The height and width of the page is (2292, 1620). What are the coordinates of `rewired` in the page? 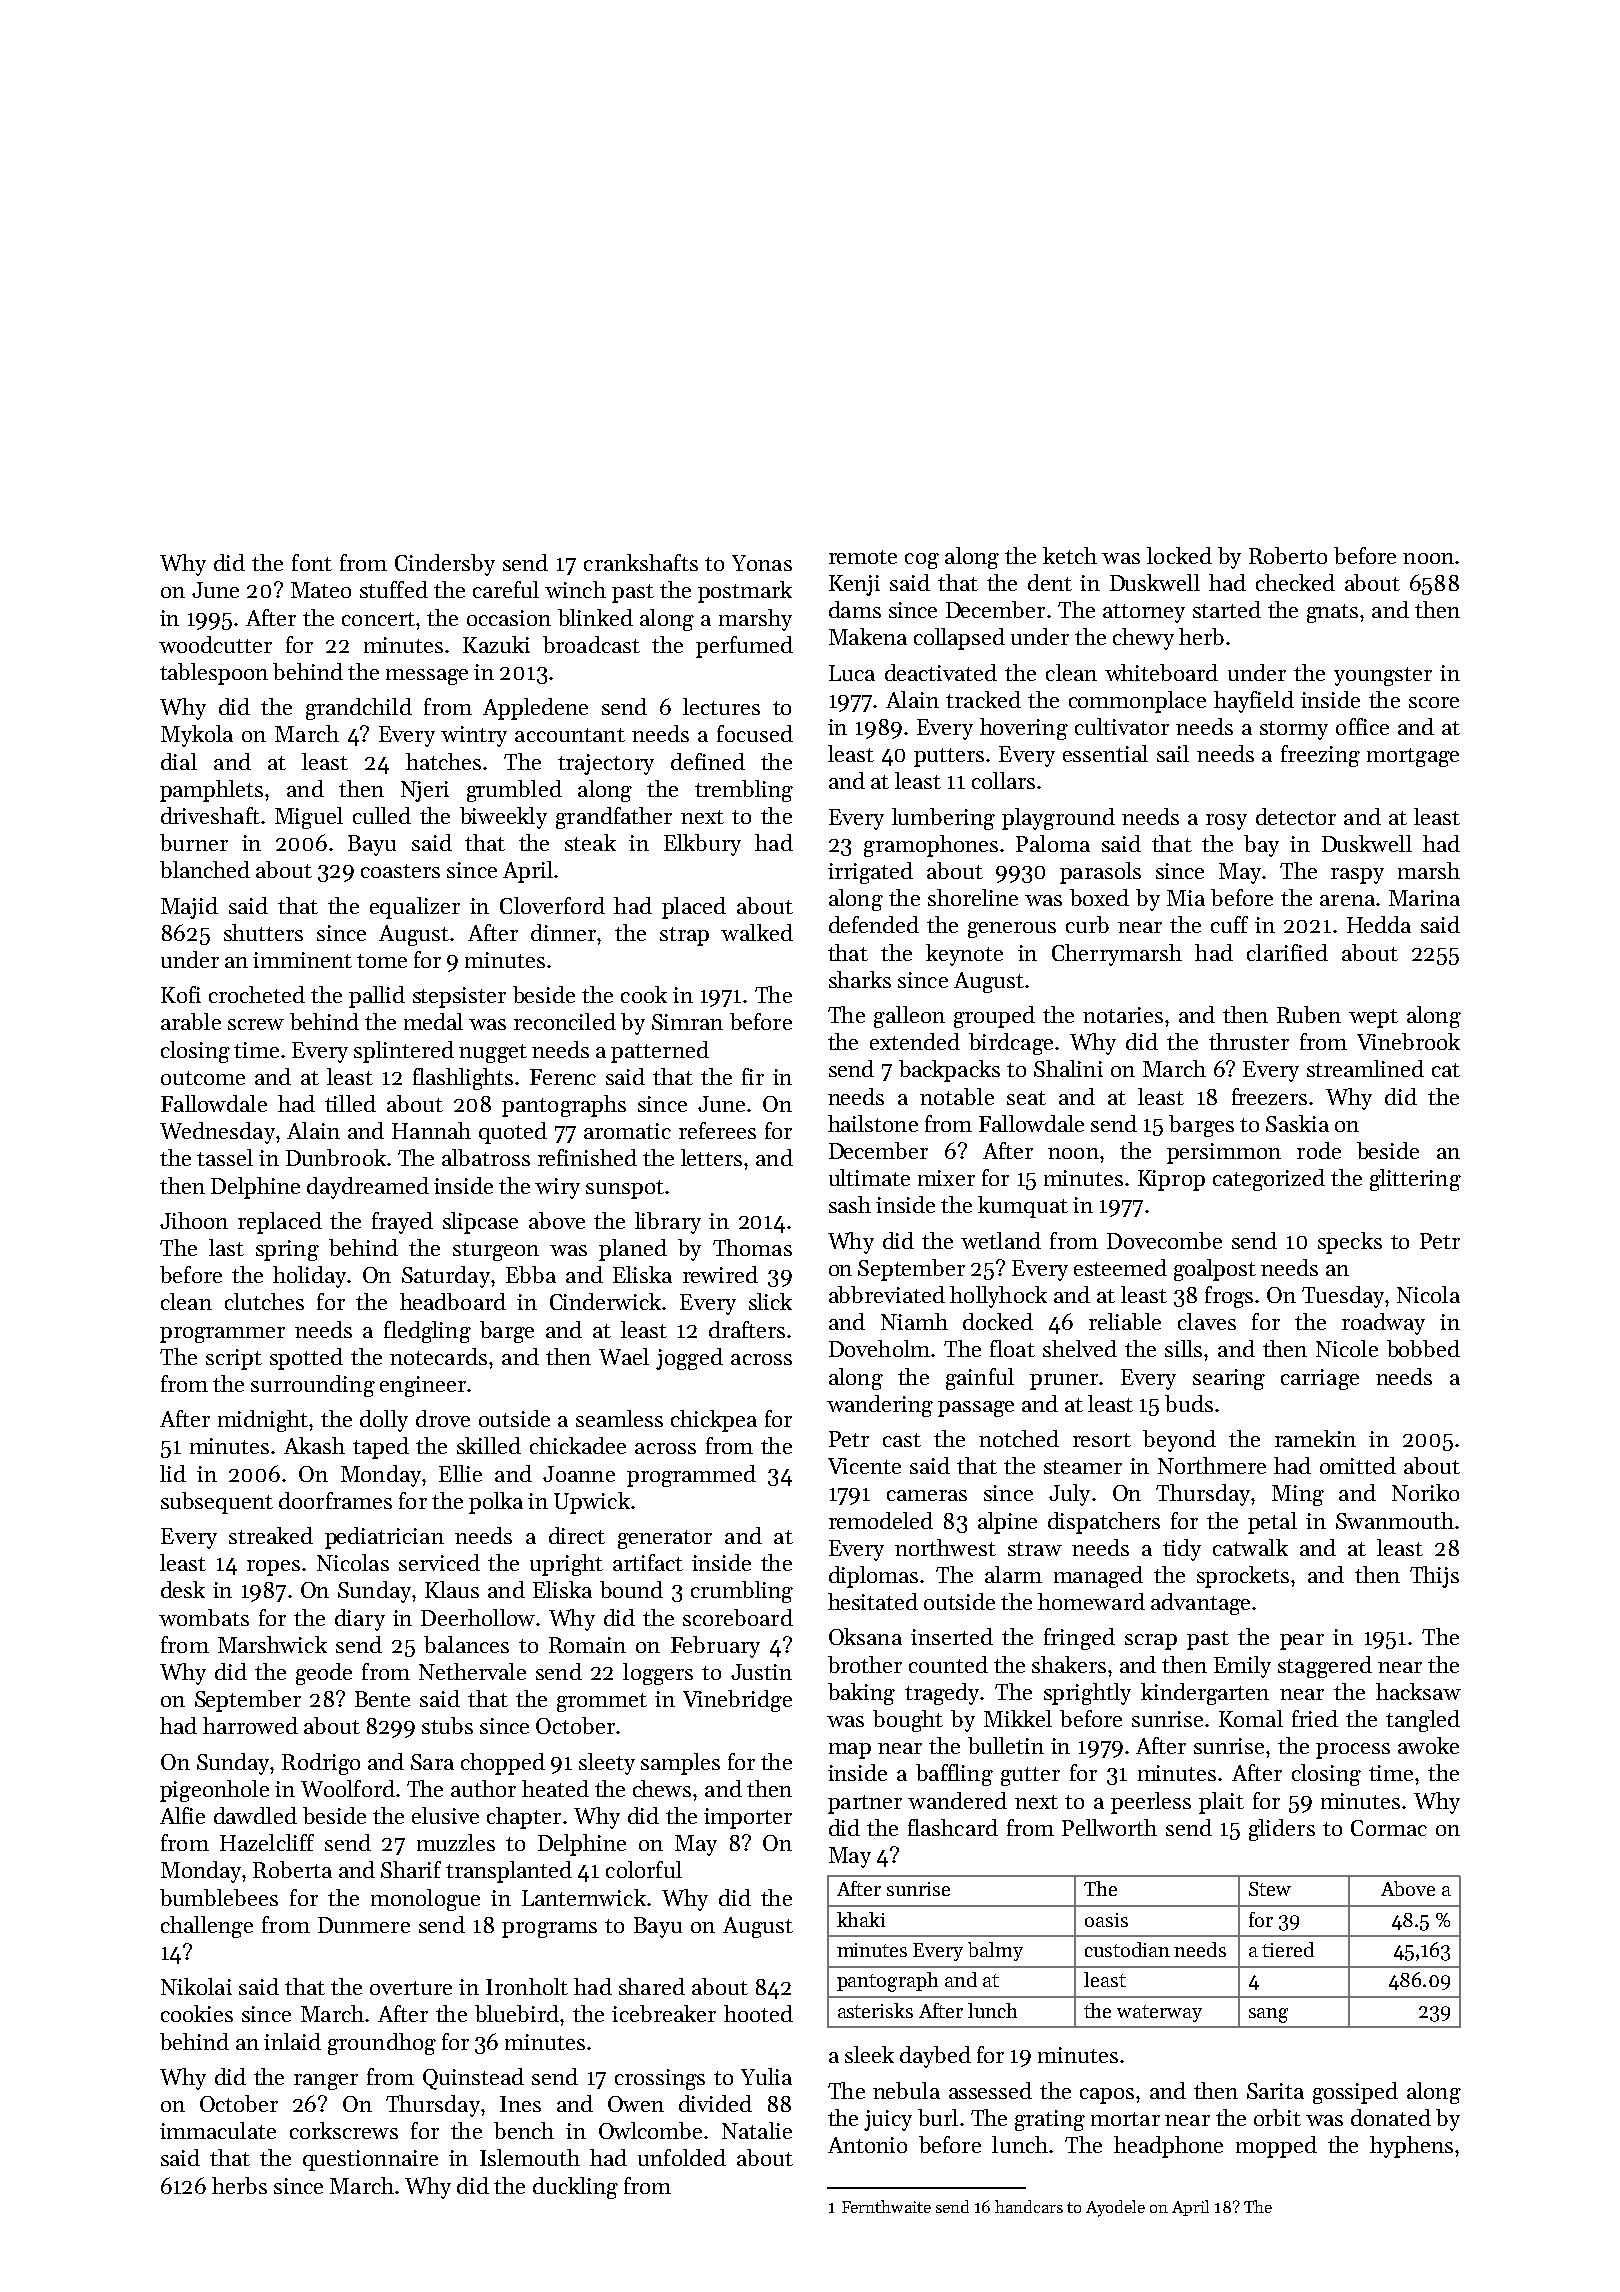 It's located at (720, 1274).
